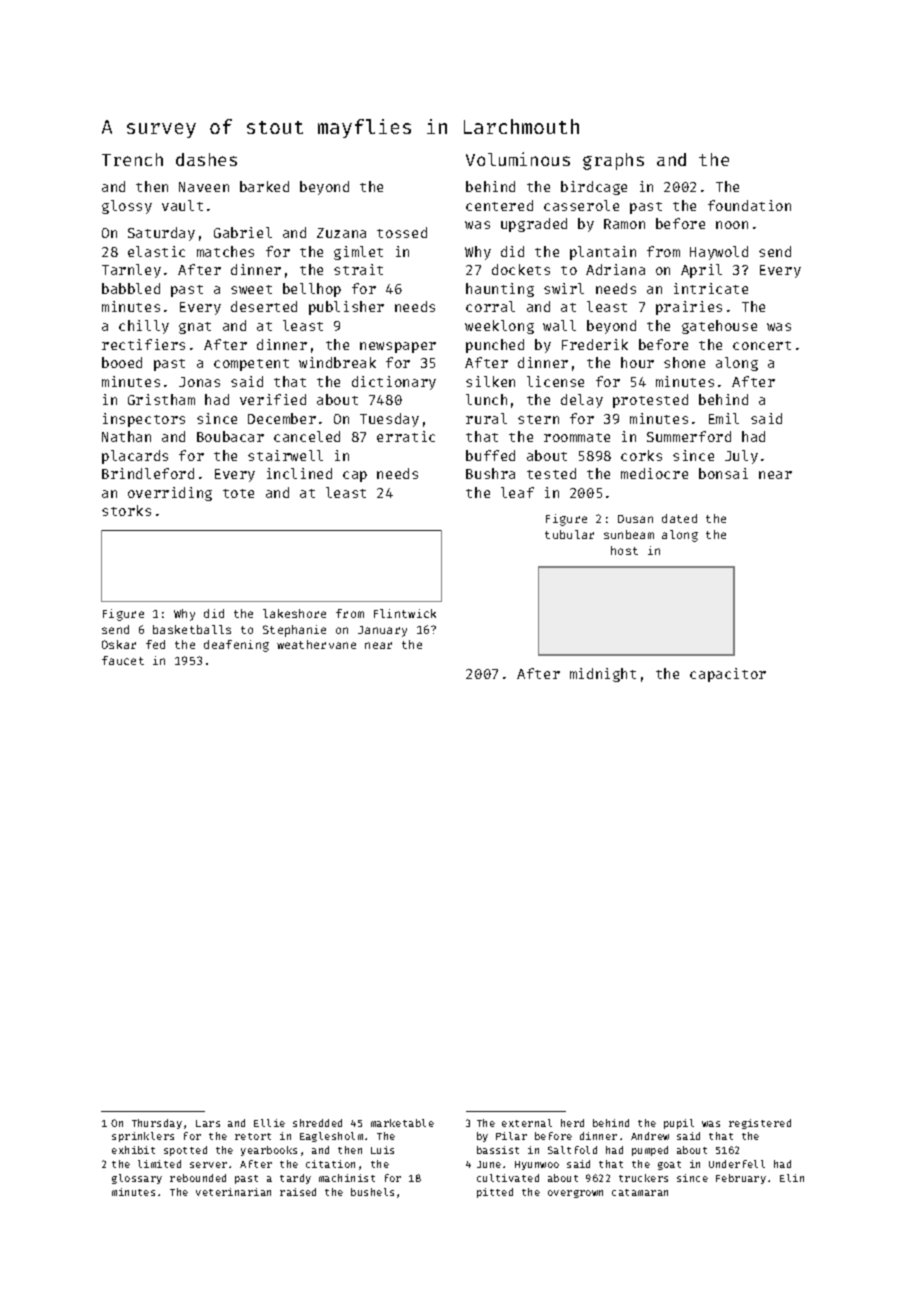  Describe the element at coordinates (405, 613) in the image. I see `Flintwick` at that location.
